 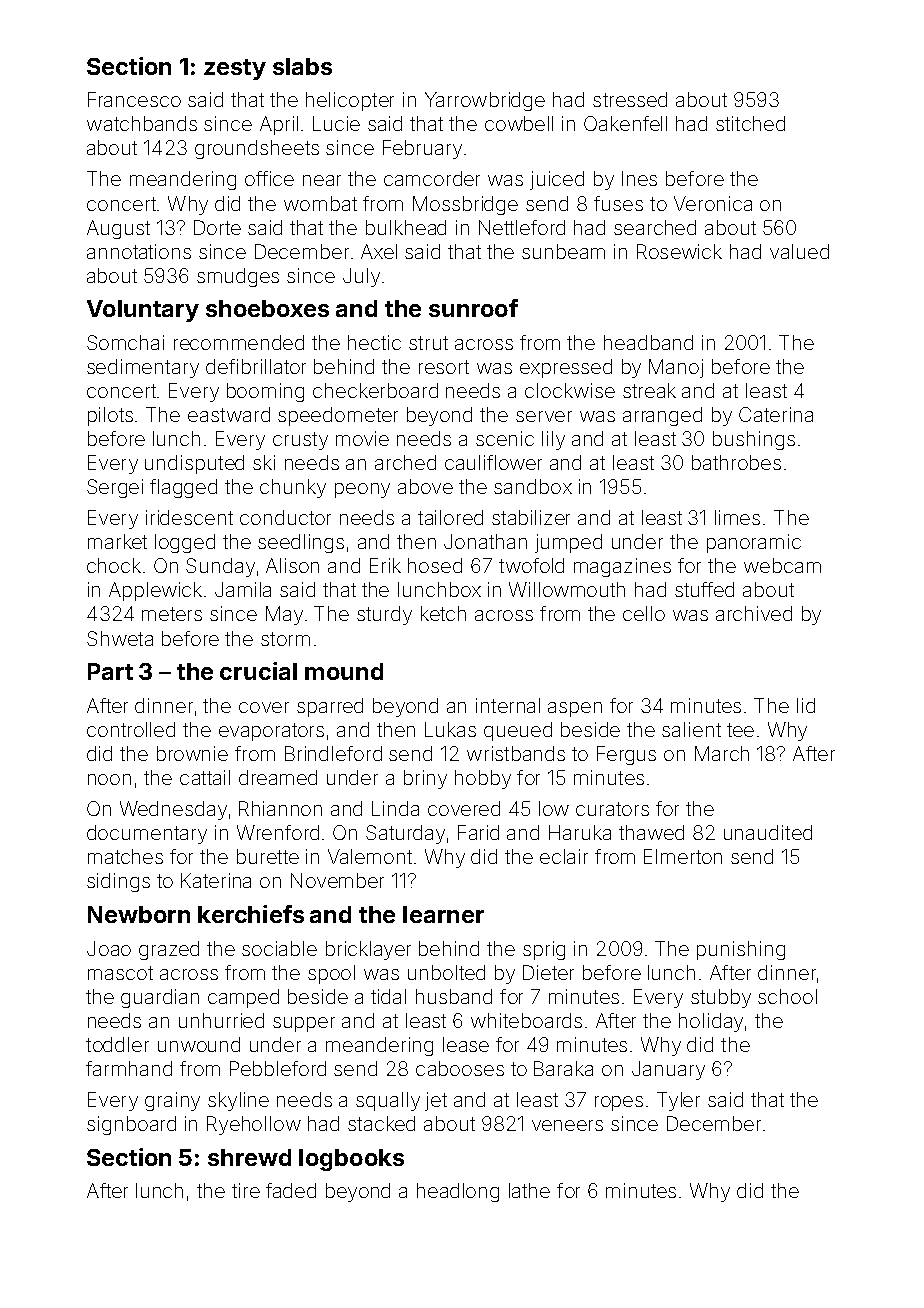 What do you see at coordinates (291, 1190) in the page?
I see `faded` at bounding box center [291, 1190].
